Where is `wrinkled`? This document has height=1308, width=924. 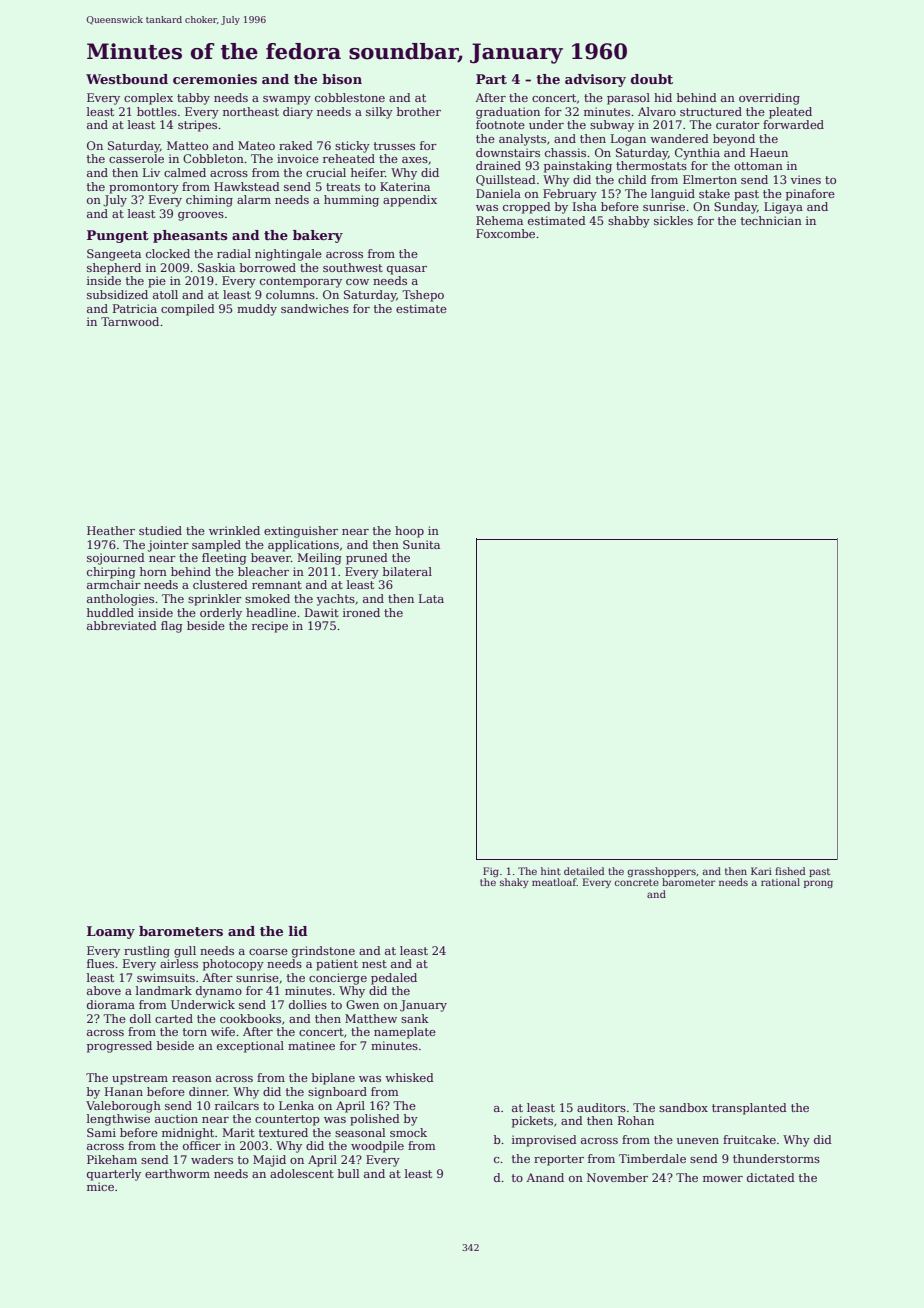 wrinkled is located at coordinates (234, 530).
